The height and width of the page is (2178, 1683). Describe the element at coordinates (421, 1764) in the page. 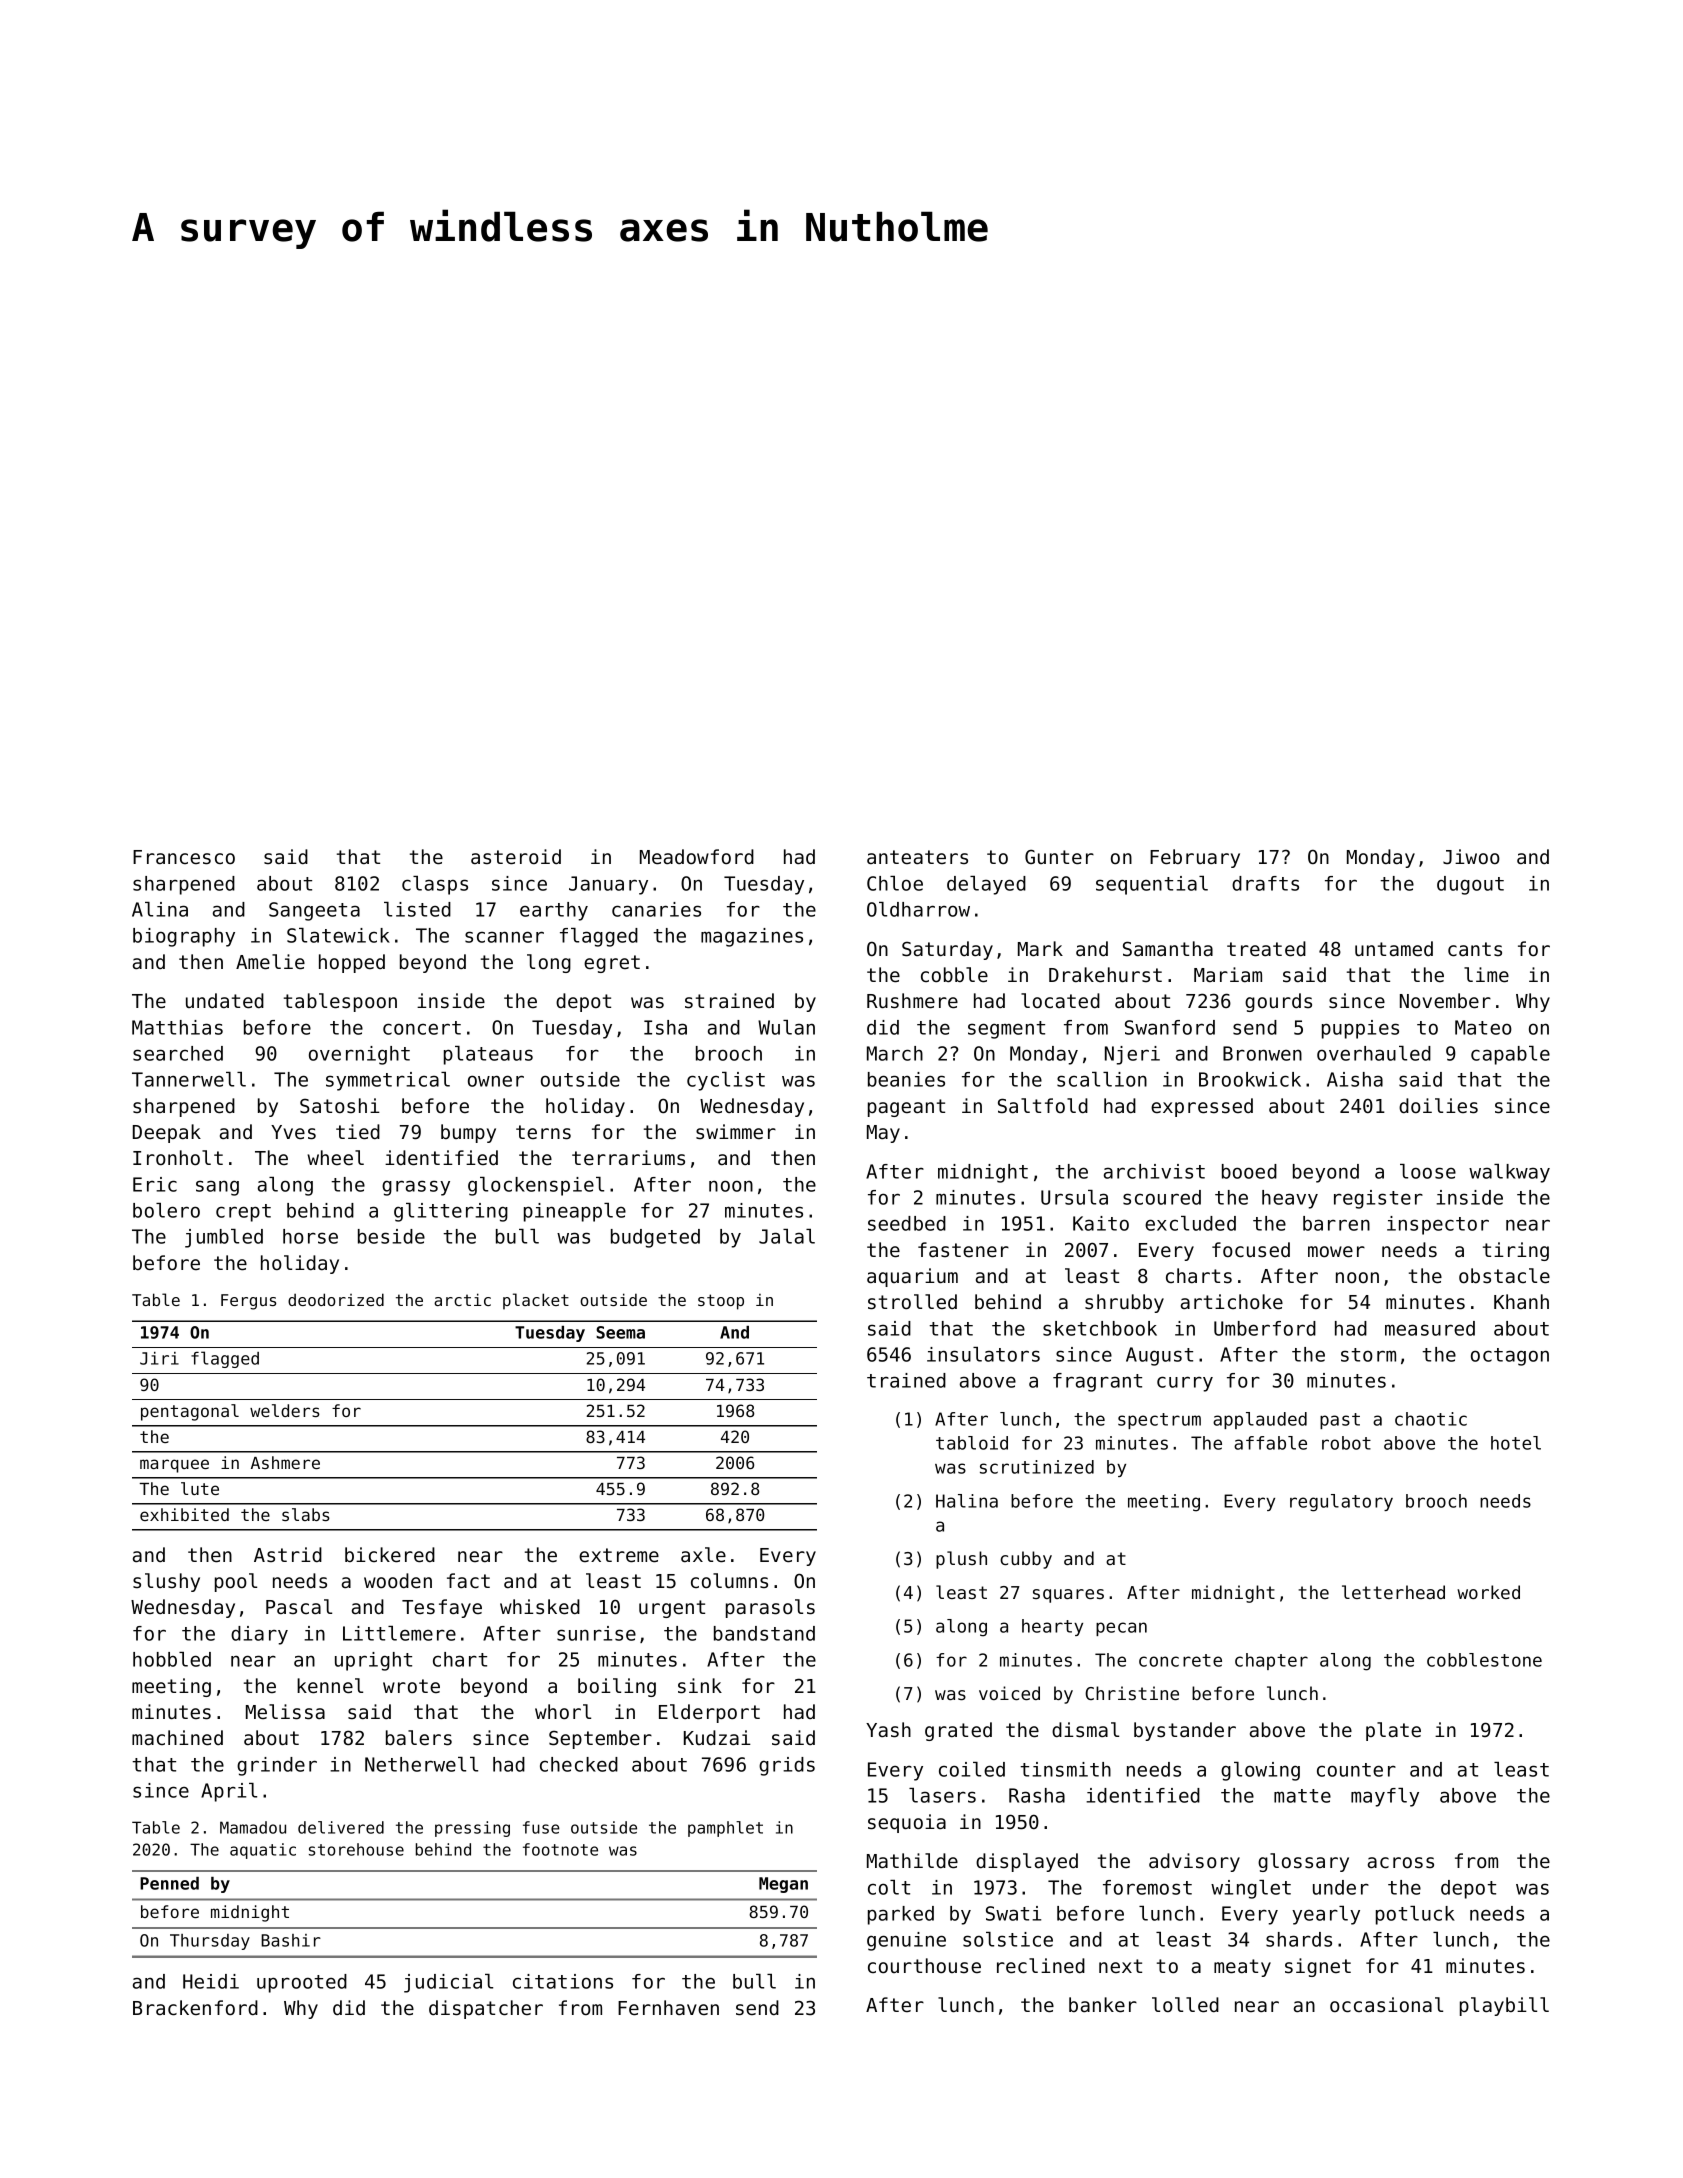

I see `Netherwell` at that location.
